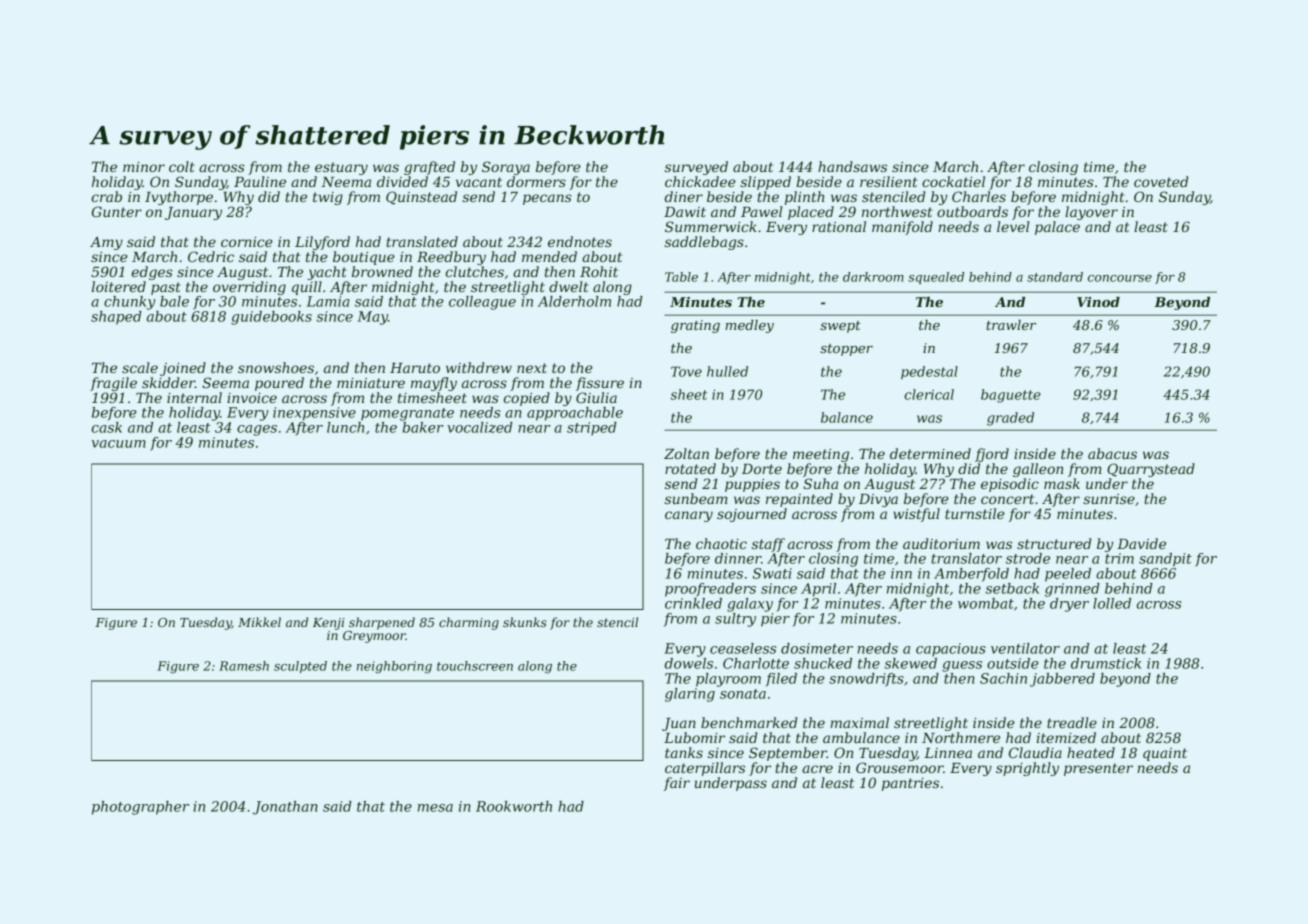  Describe the element at coordinates (689, 663) in the screenshot. I see `dowels` at that location.
